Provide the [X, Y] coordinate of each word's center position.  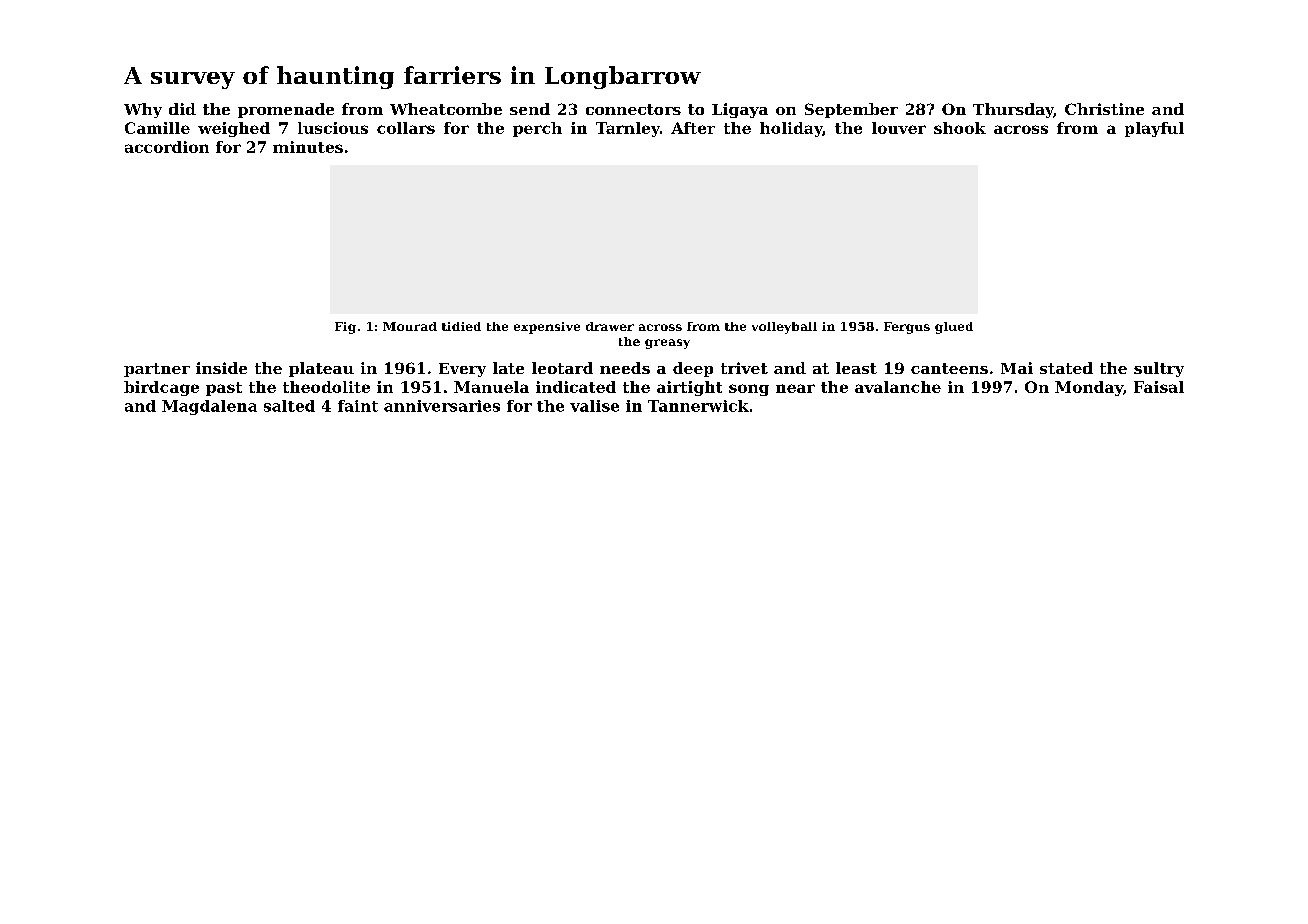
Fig [345, 328]
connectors [633, 109]
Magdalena [209, 407]
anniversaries [442, 406]
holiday [791, 129]
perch [537, 129]
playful [1154, 129]
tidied [461, 326]
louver [899, 128]
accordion [167, 147]
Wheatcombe [446, 109]
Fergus [907, 328]
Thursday [1013, 110]
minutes [308, 147]
